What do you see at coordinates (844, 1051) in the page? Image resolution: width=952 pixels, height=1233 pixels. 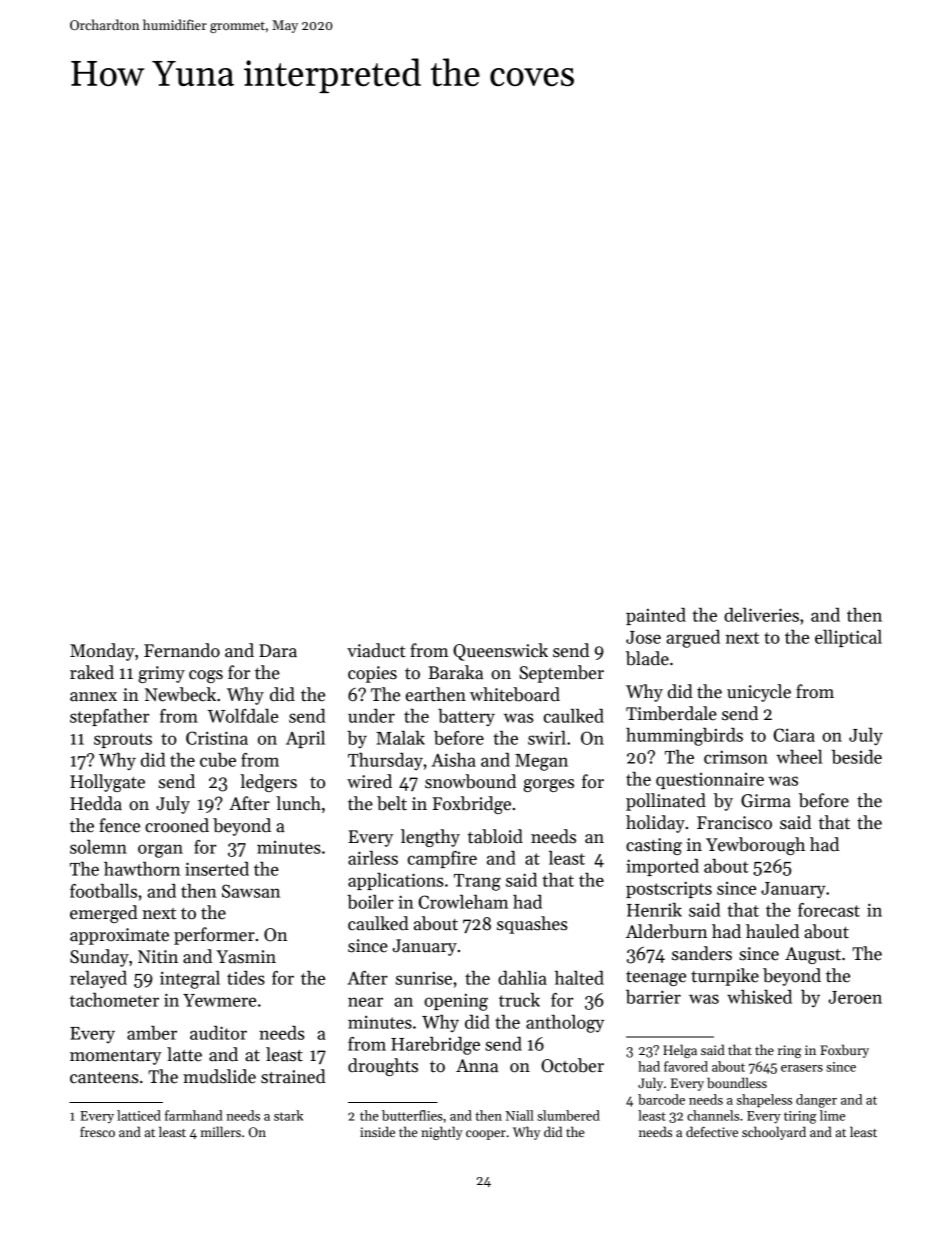 I see `Foxbury` at bounding box center [844, 1051].
